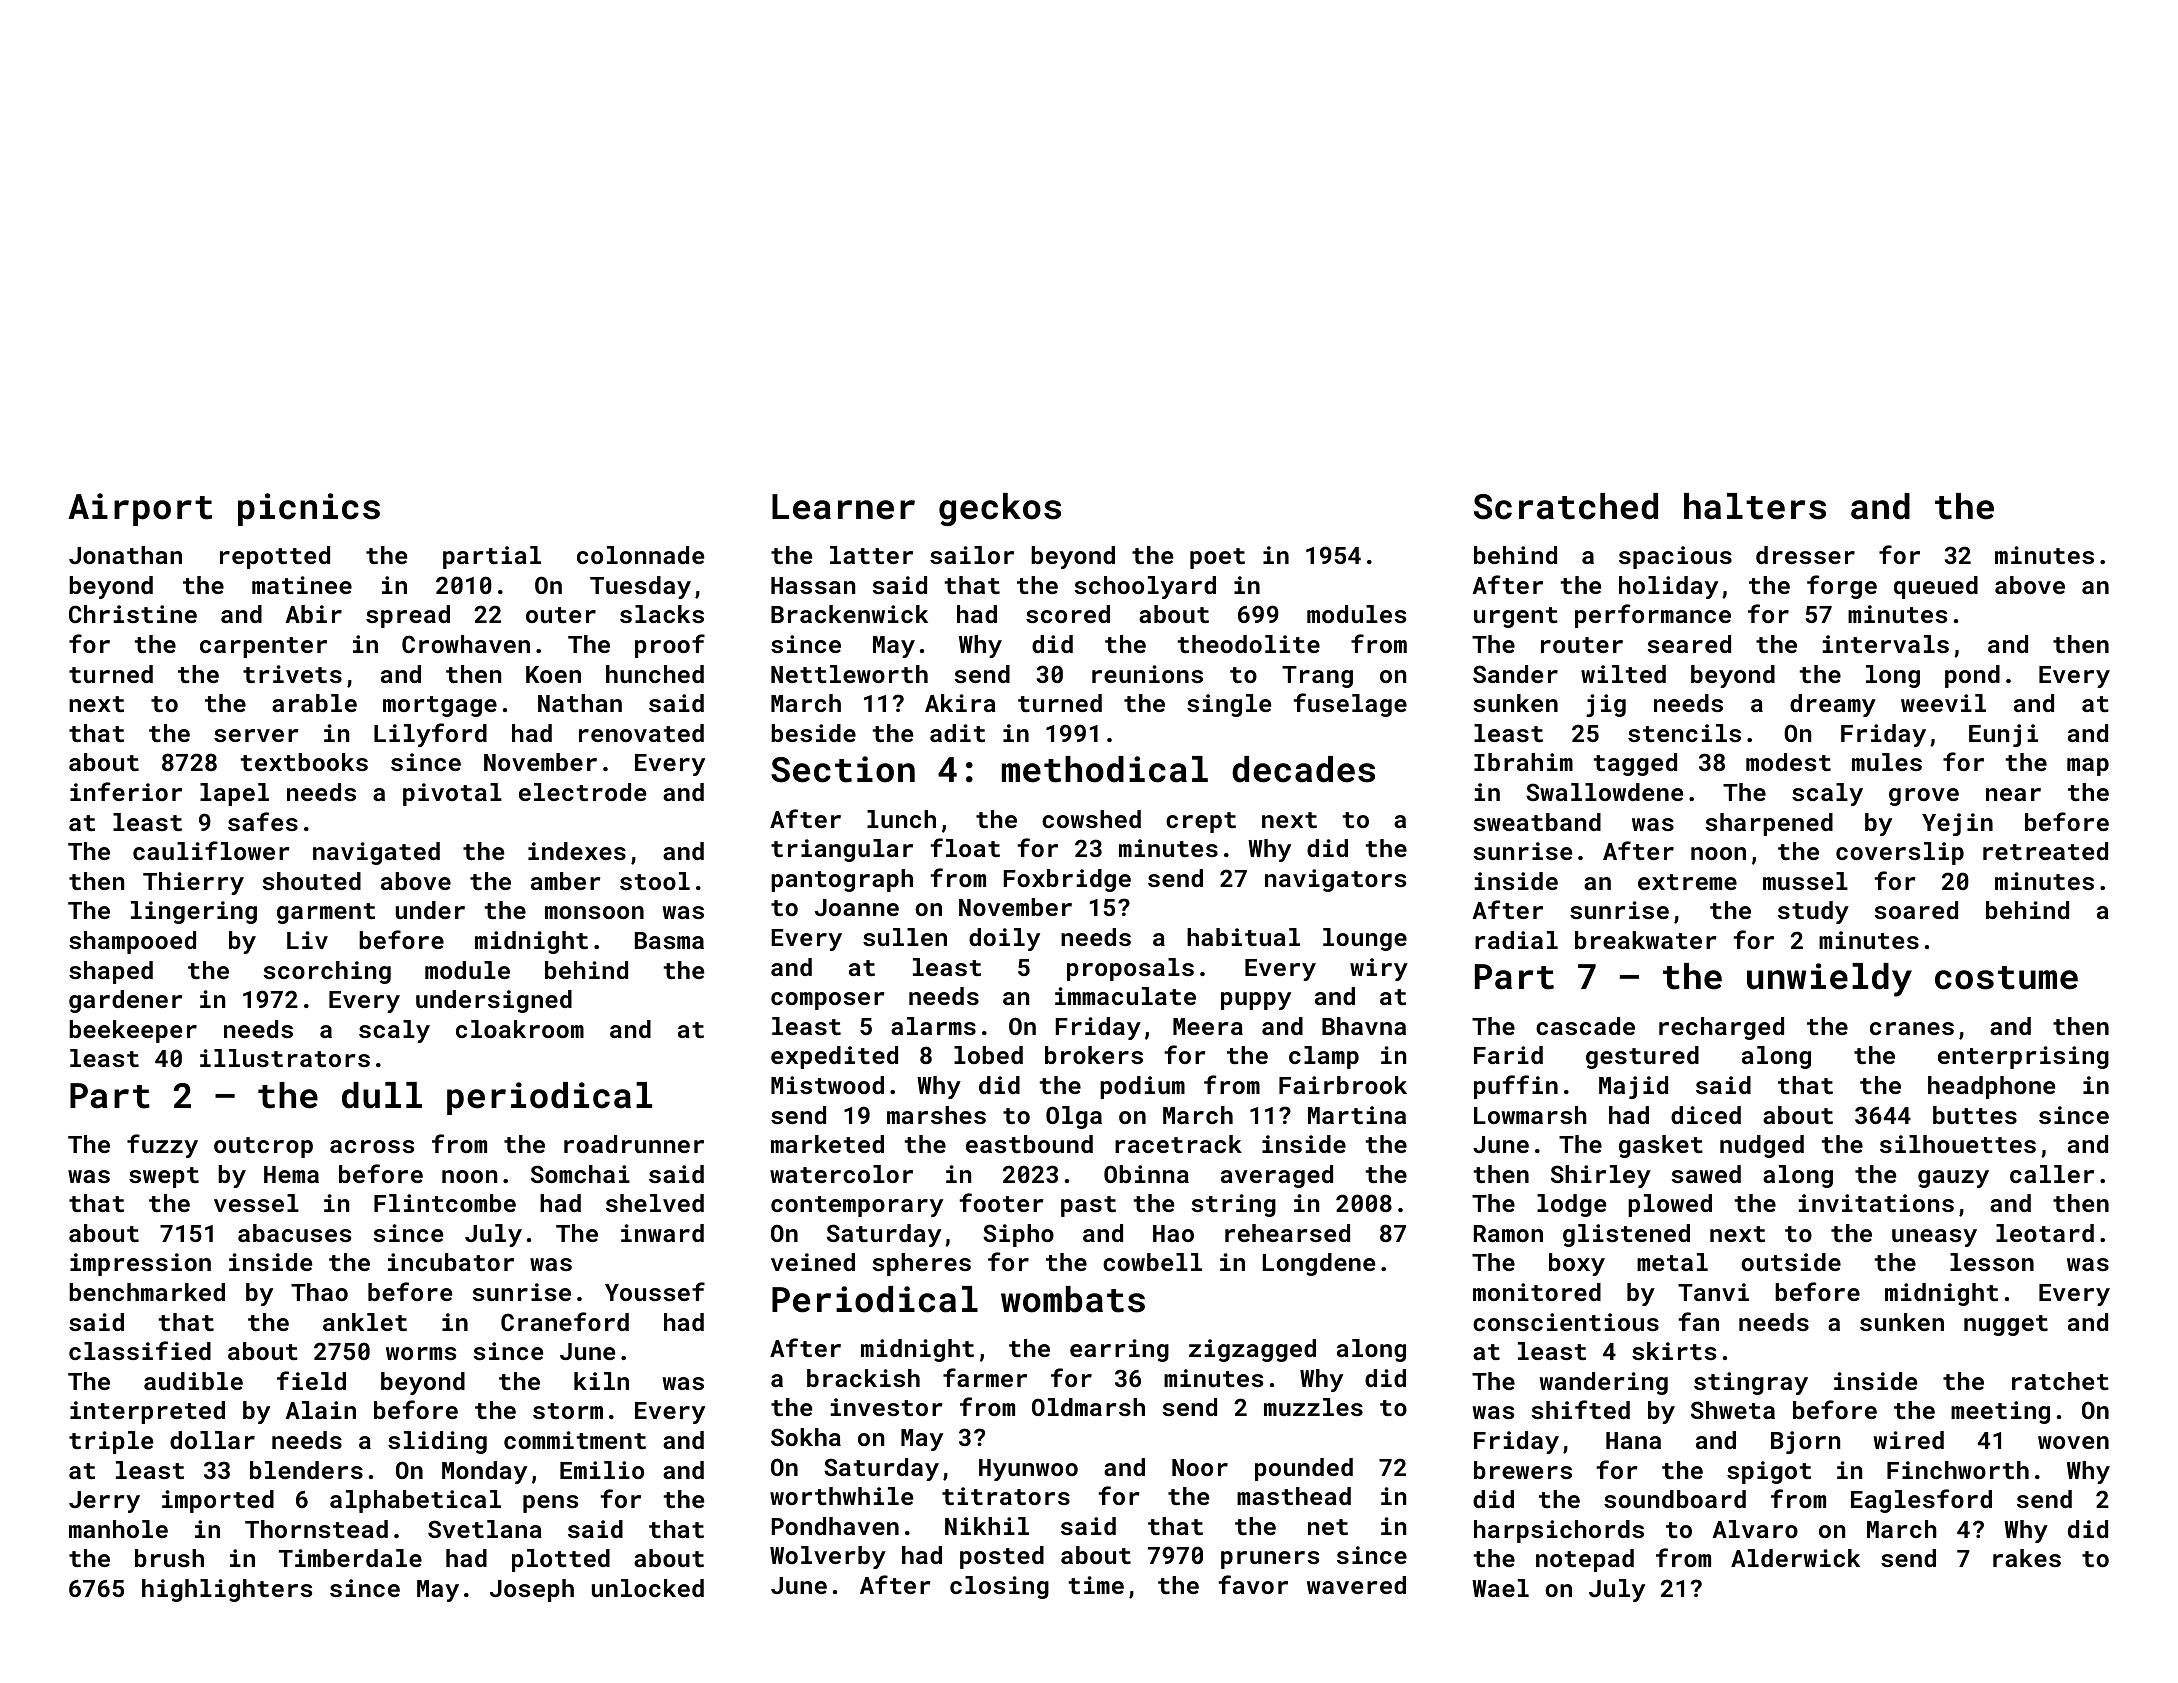  What do you see at coordinates (843, 507) in the screenshot?
I see `Learner` at bounding box center [843, 507].
